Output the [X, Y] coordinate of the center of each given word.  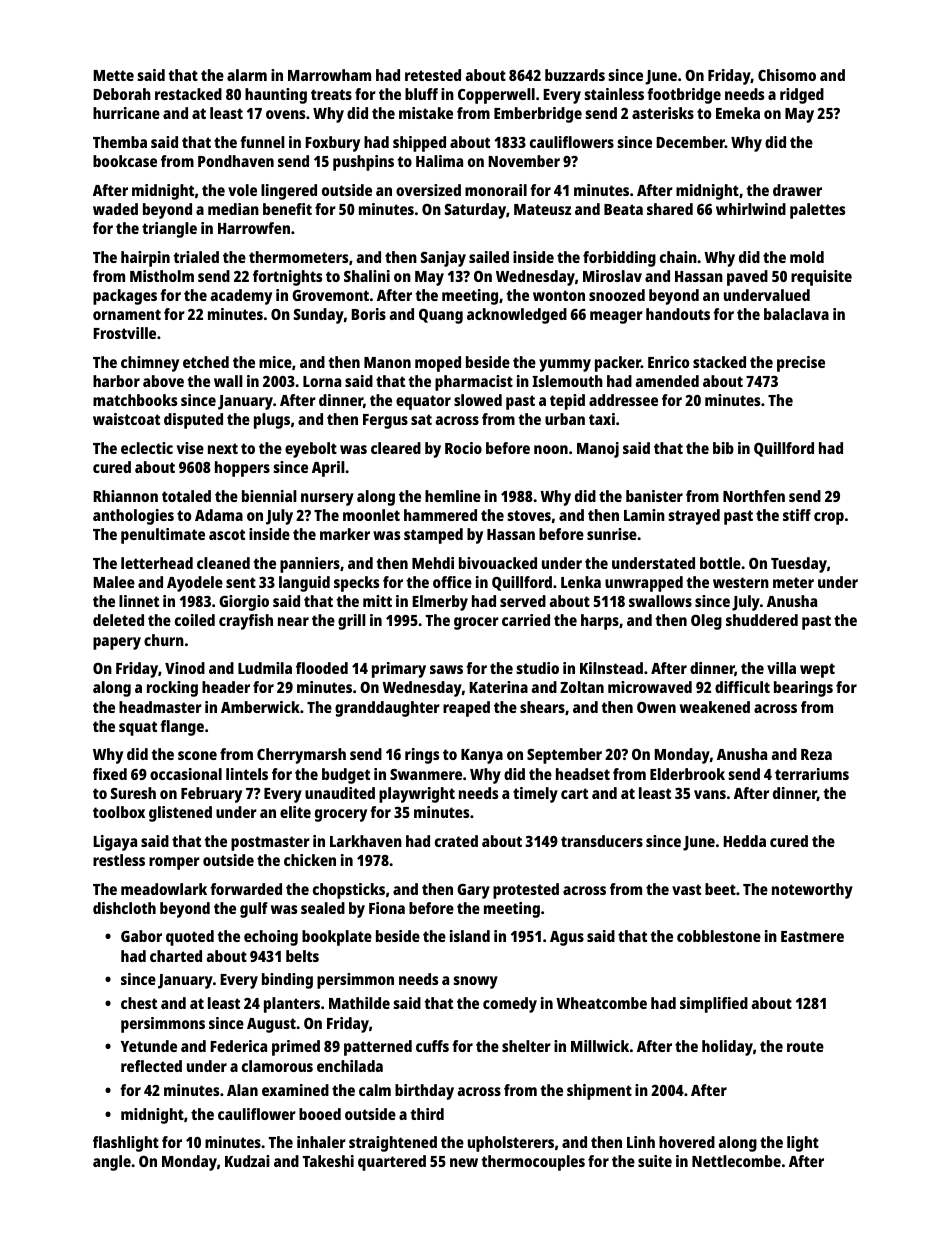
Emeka [738, 113]
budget [346, 776]
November [524, 161]
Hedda [744, 841]
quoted [190, 938]
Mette [113, 75]
